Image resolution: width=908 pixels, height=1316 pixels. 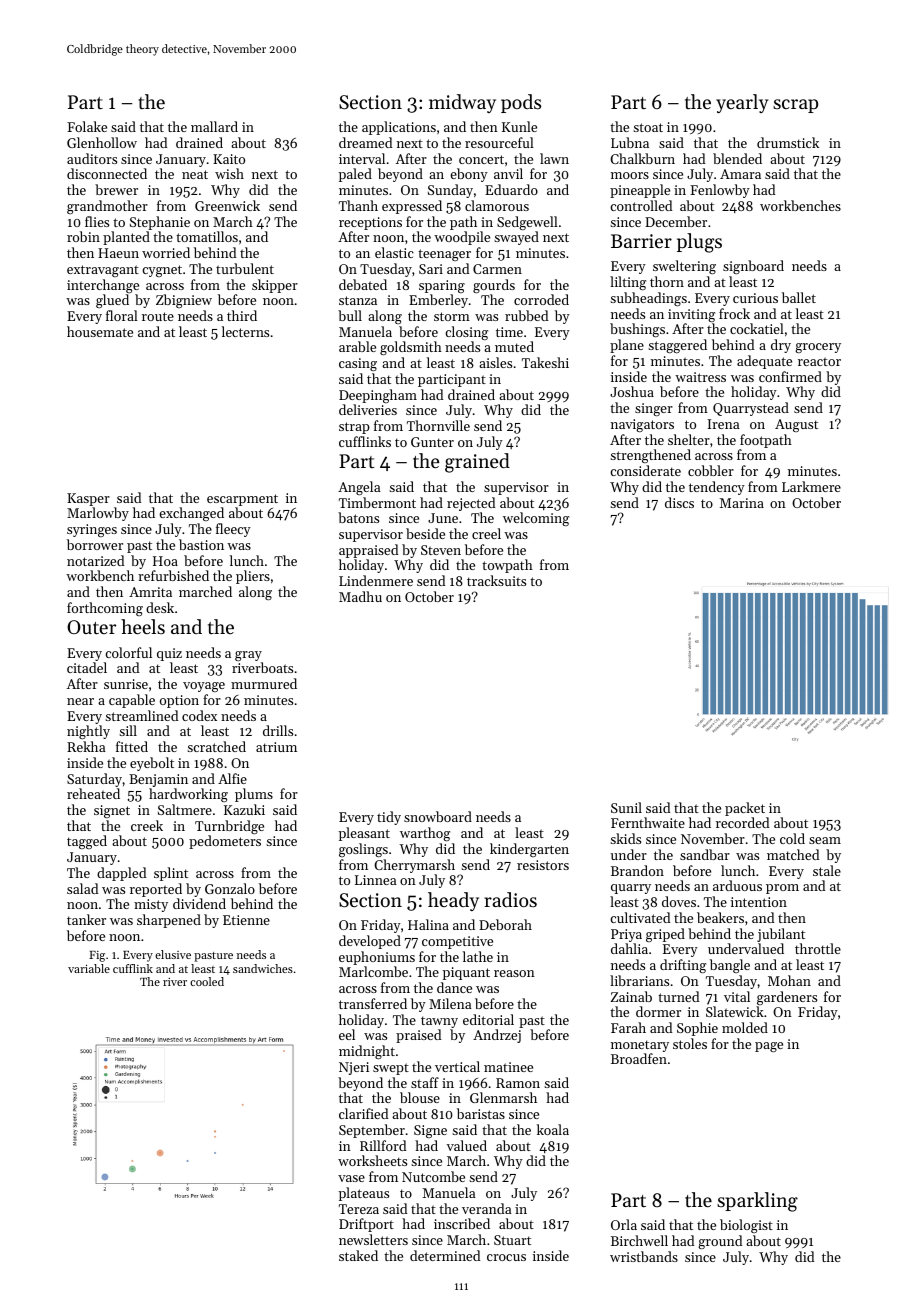 What do you see at coordinates (795, 106) in the image?
I see `scrap` at bounding box center [795, 106].
